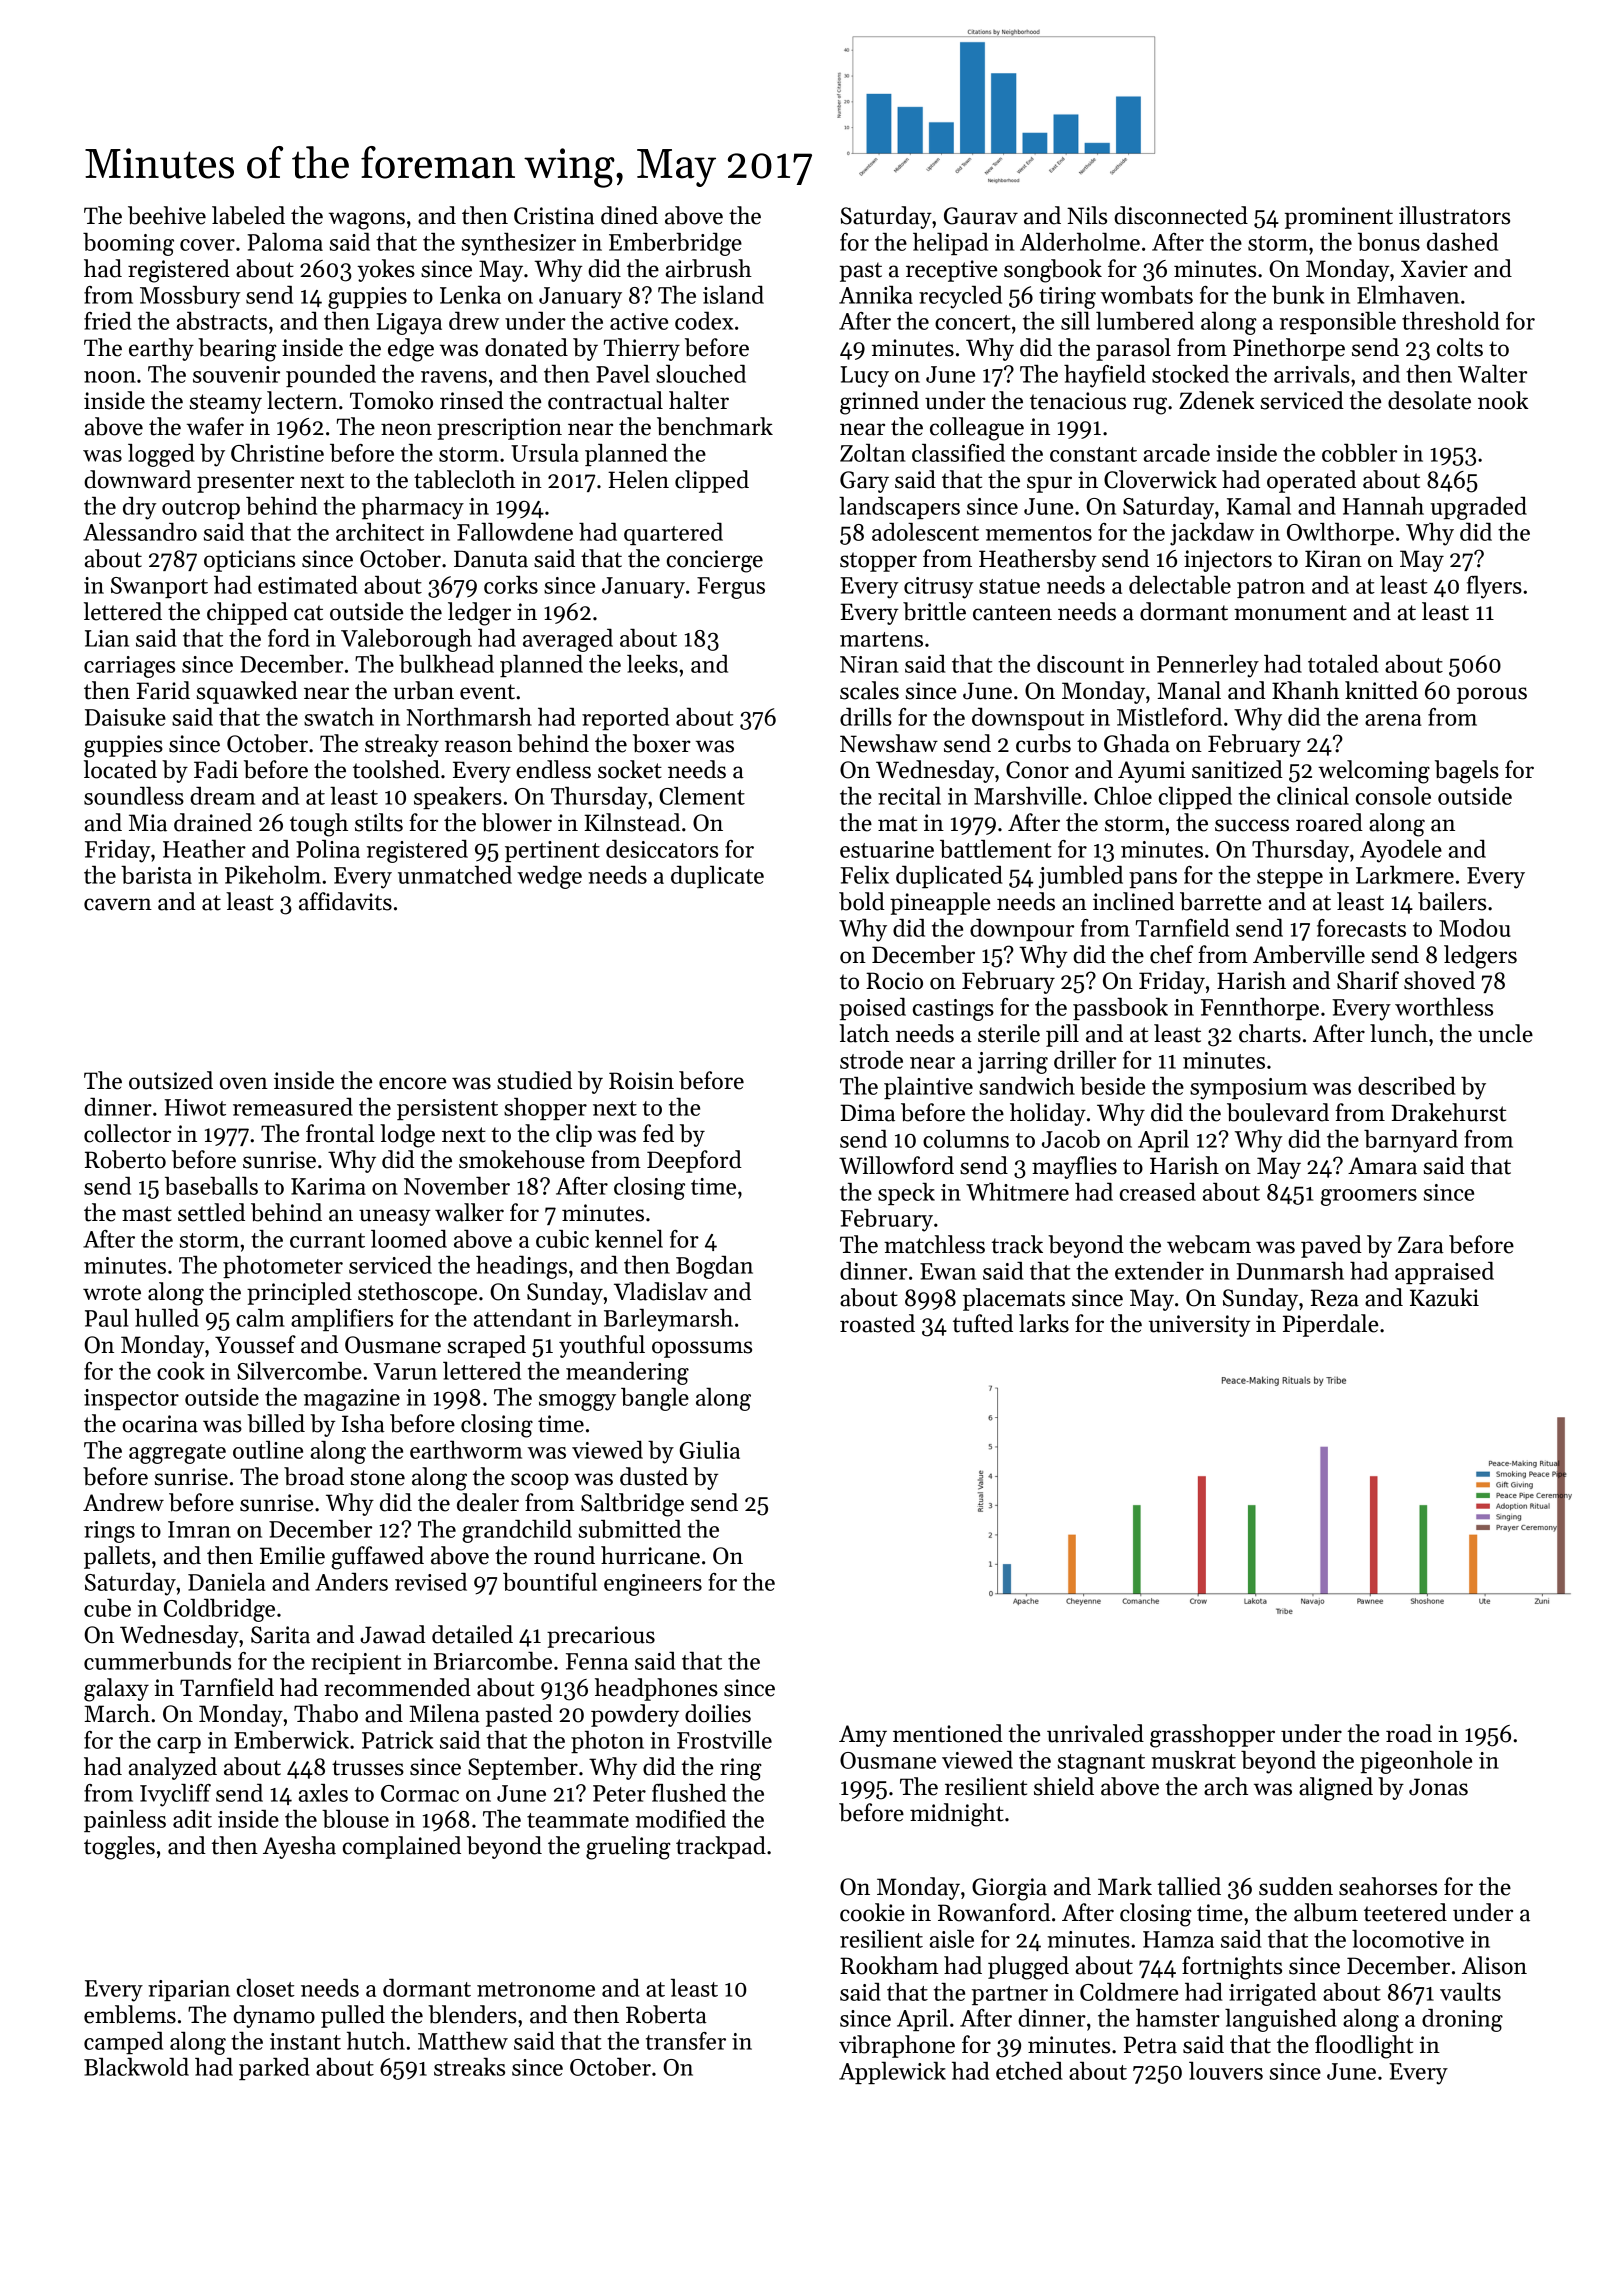 This page has height=2292, width=1620. I want to click on roasted, so click(877, 1323).
